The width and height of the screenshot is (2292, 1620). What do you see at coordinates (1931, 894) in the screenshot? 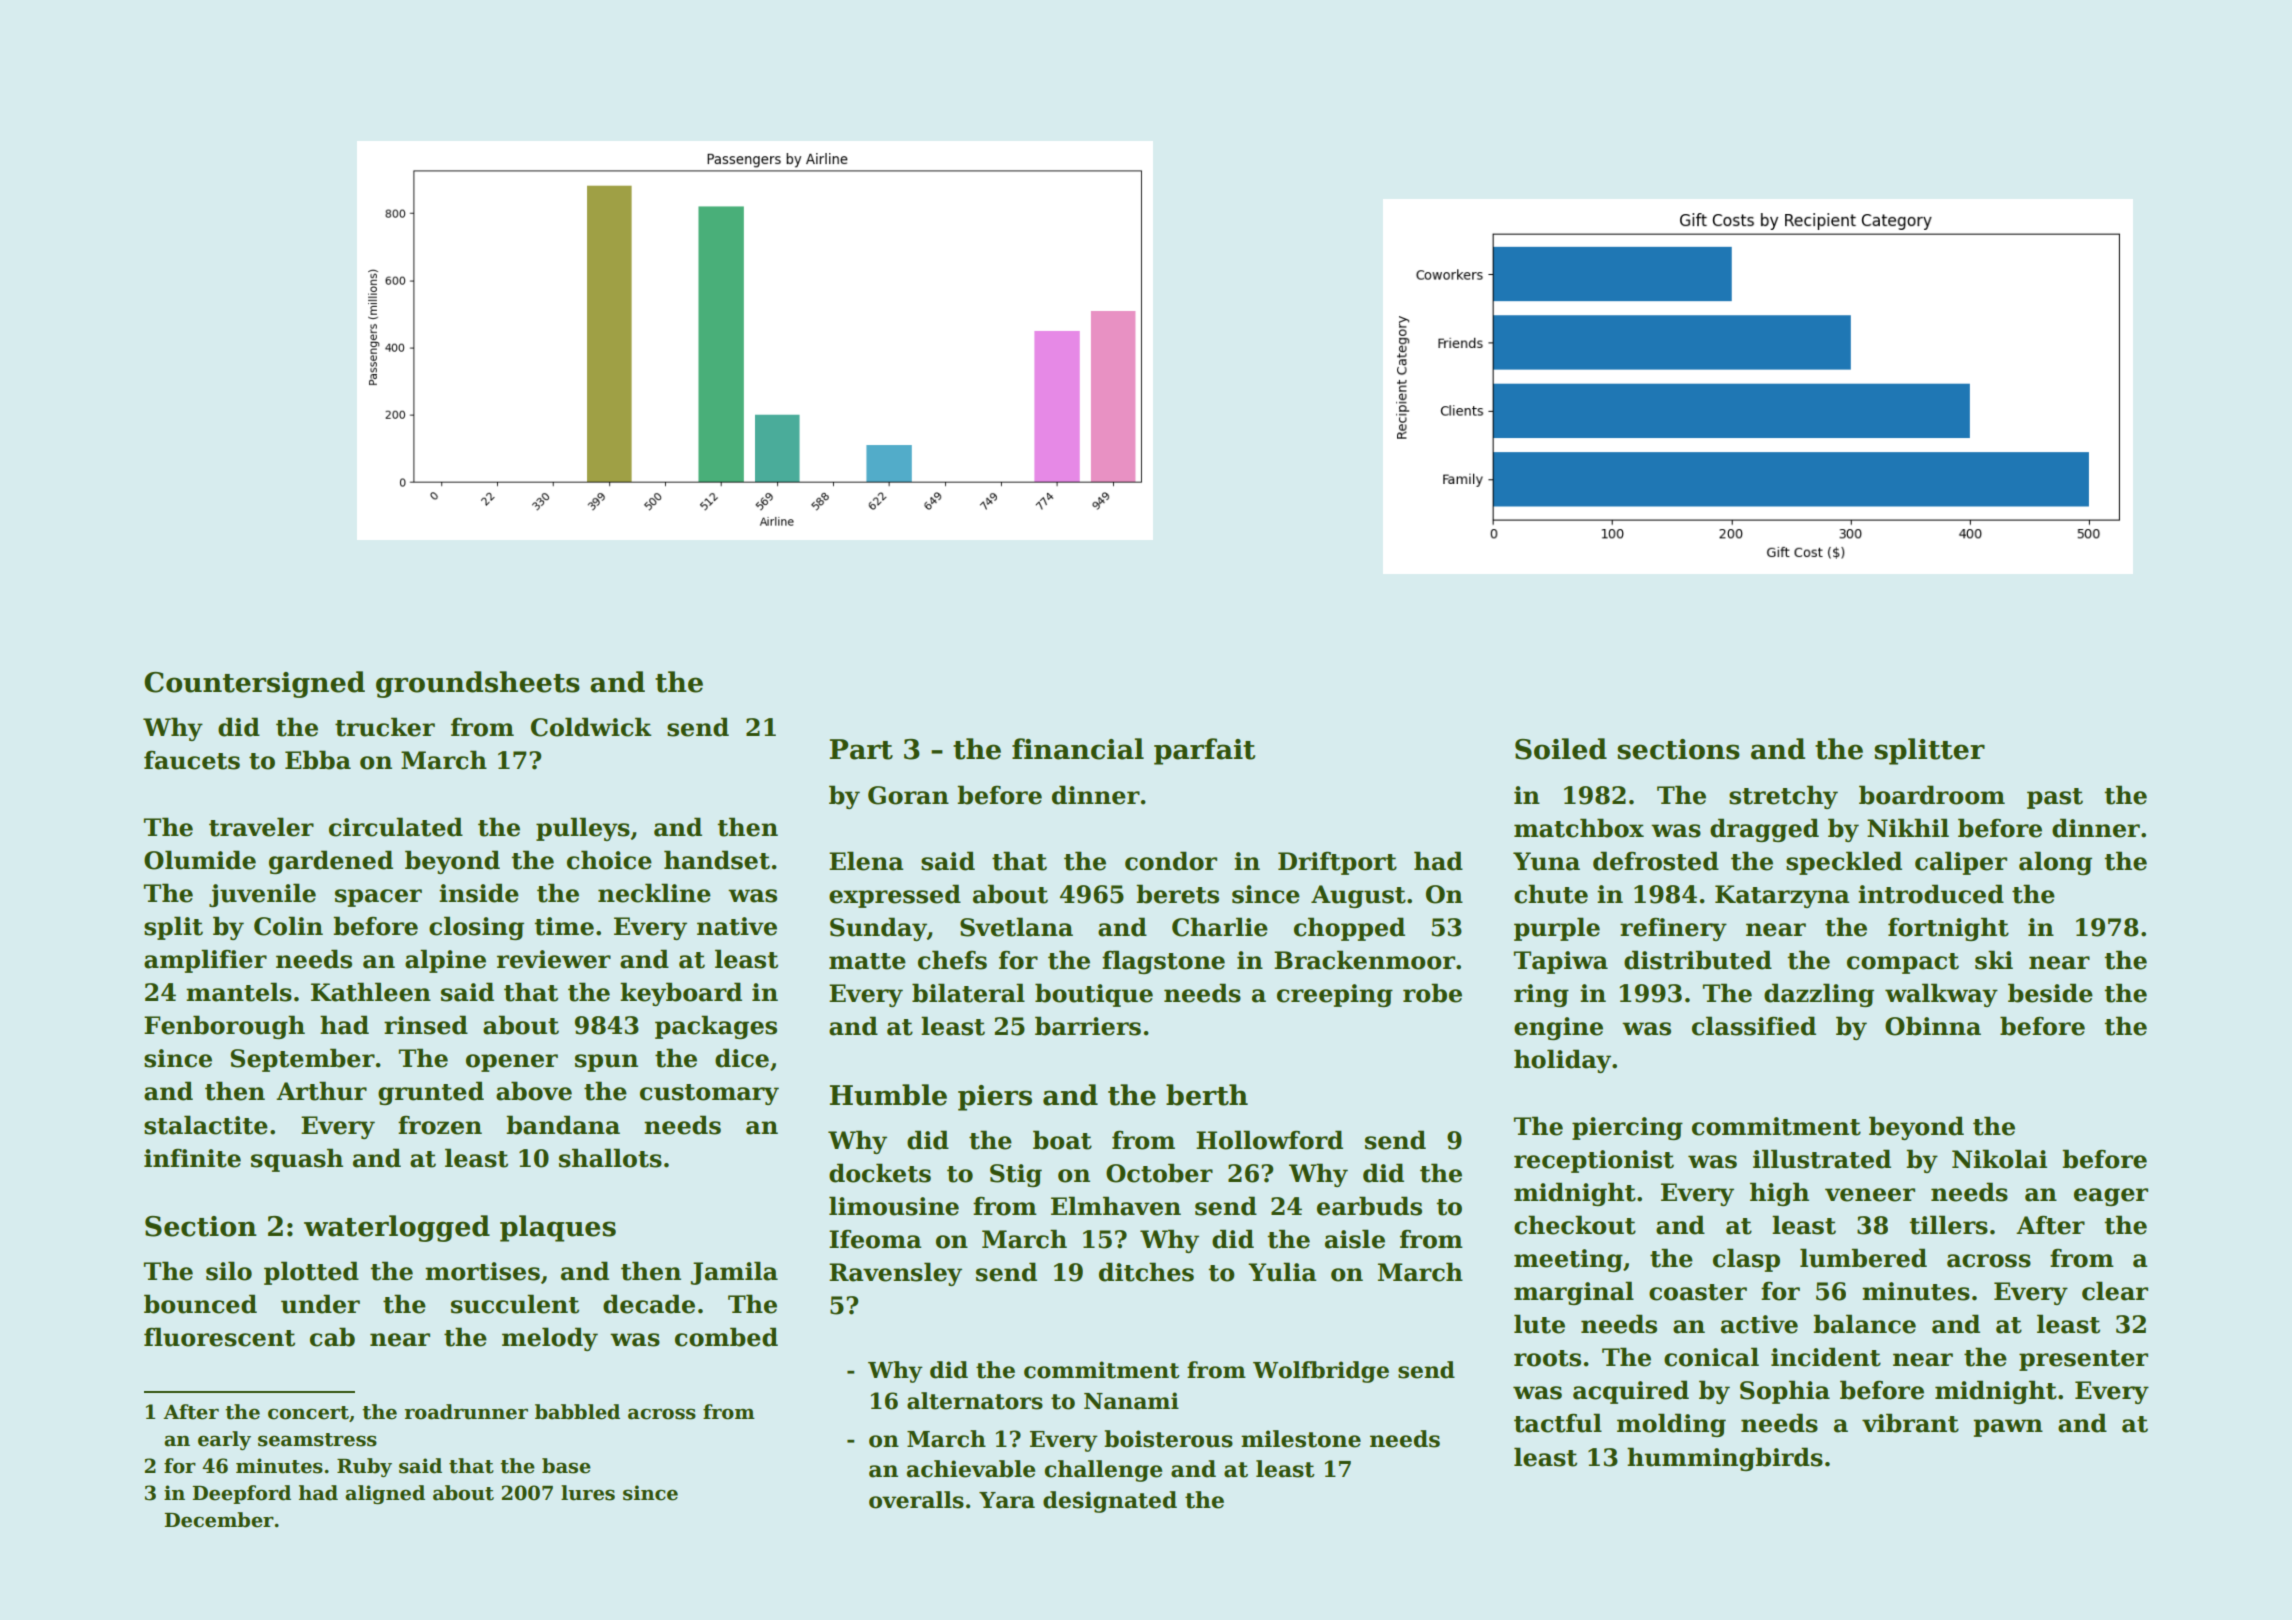
I see `introduced` at bounding box center [1931, 894].
